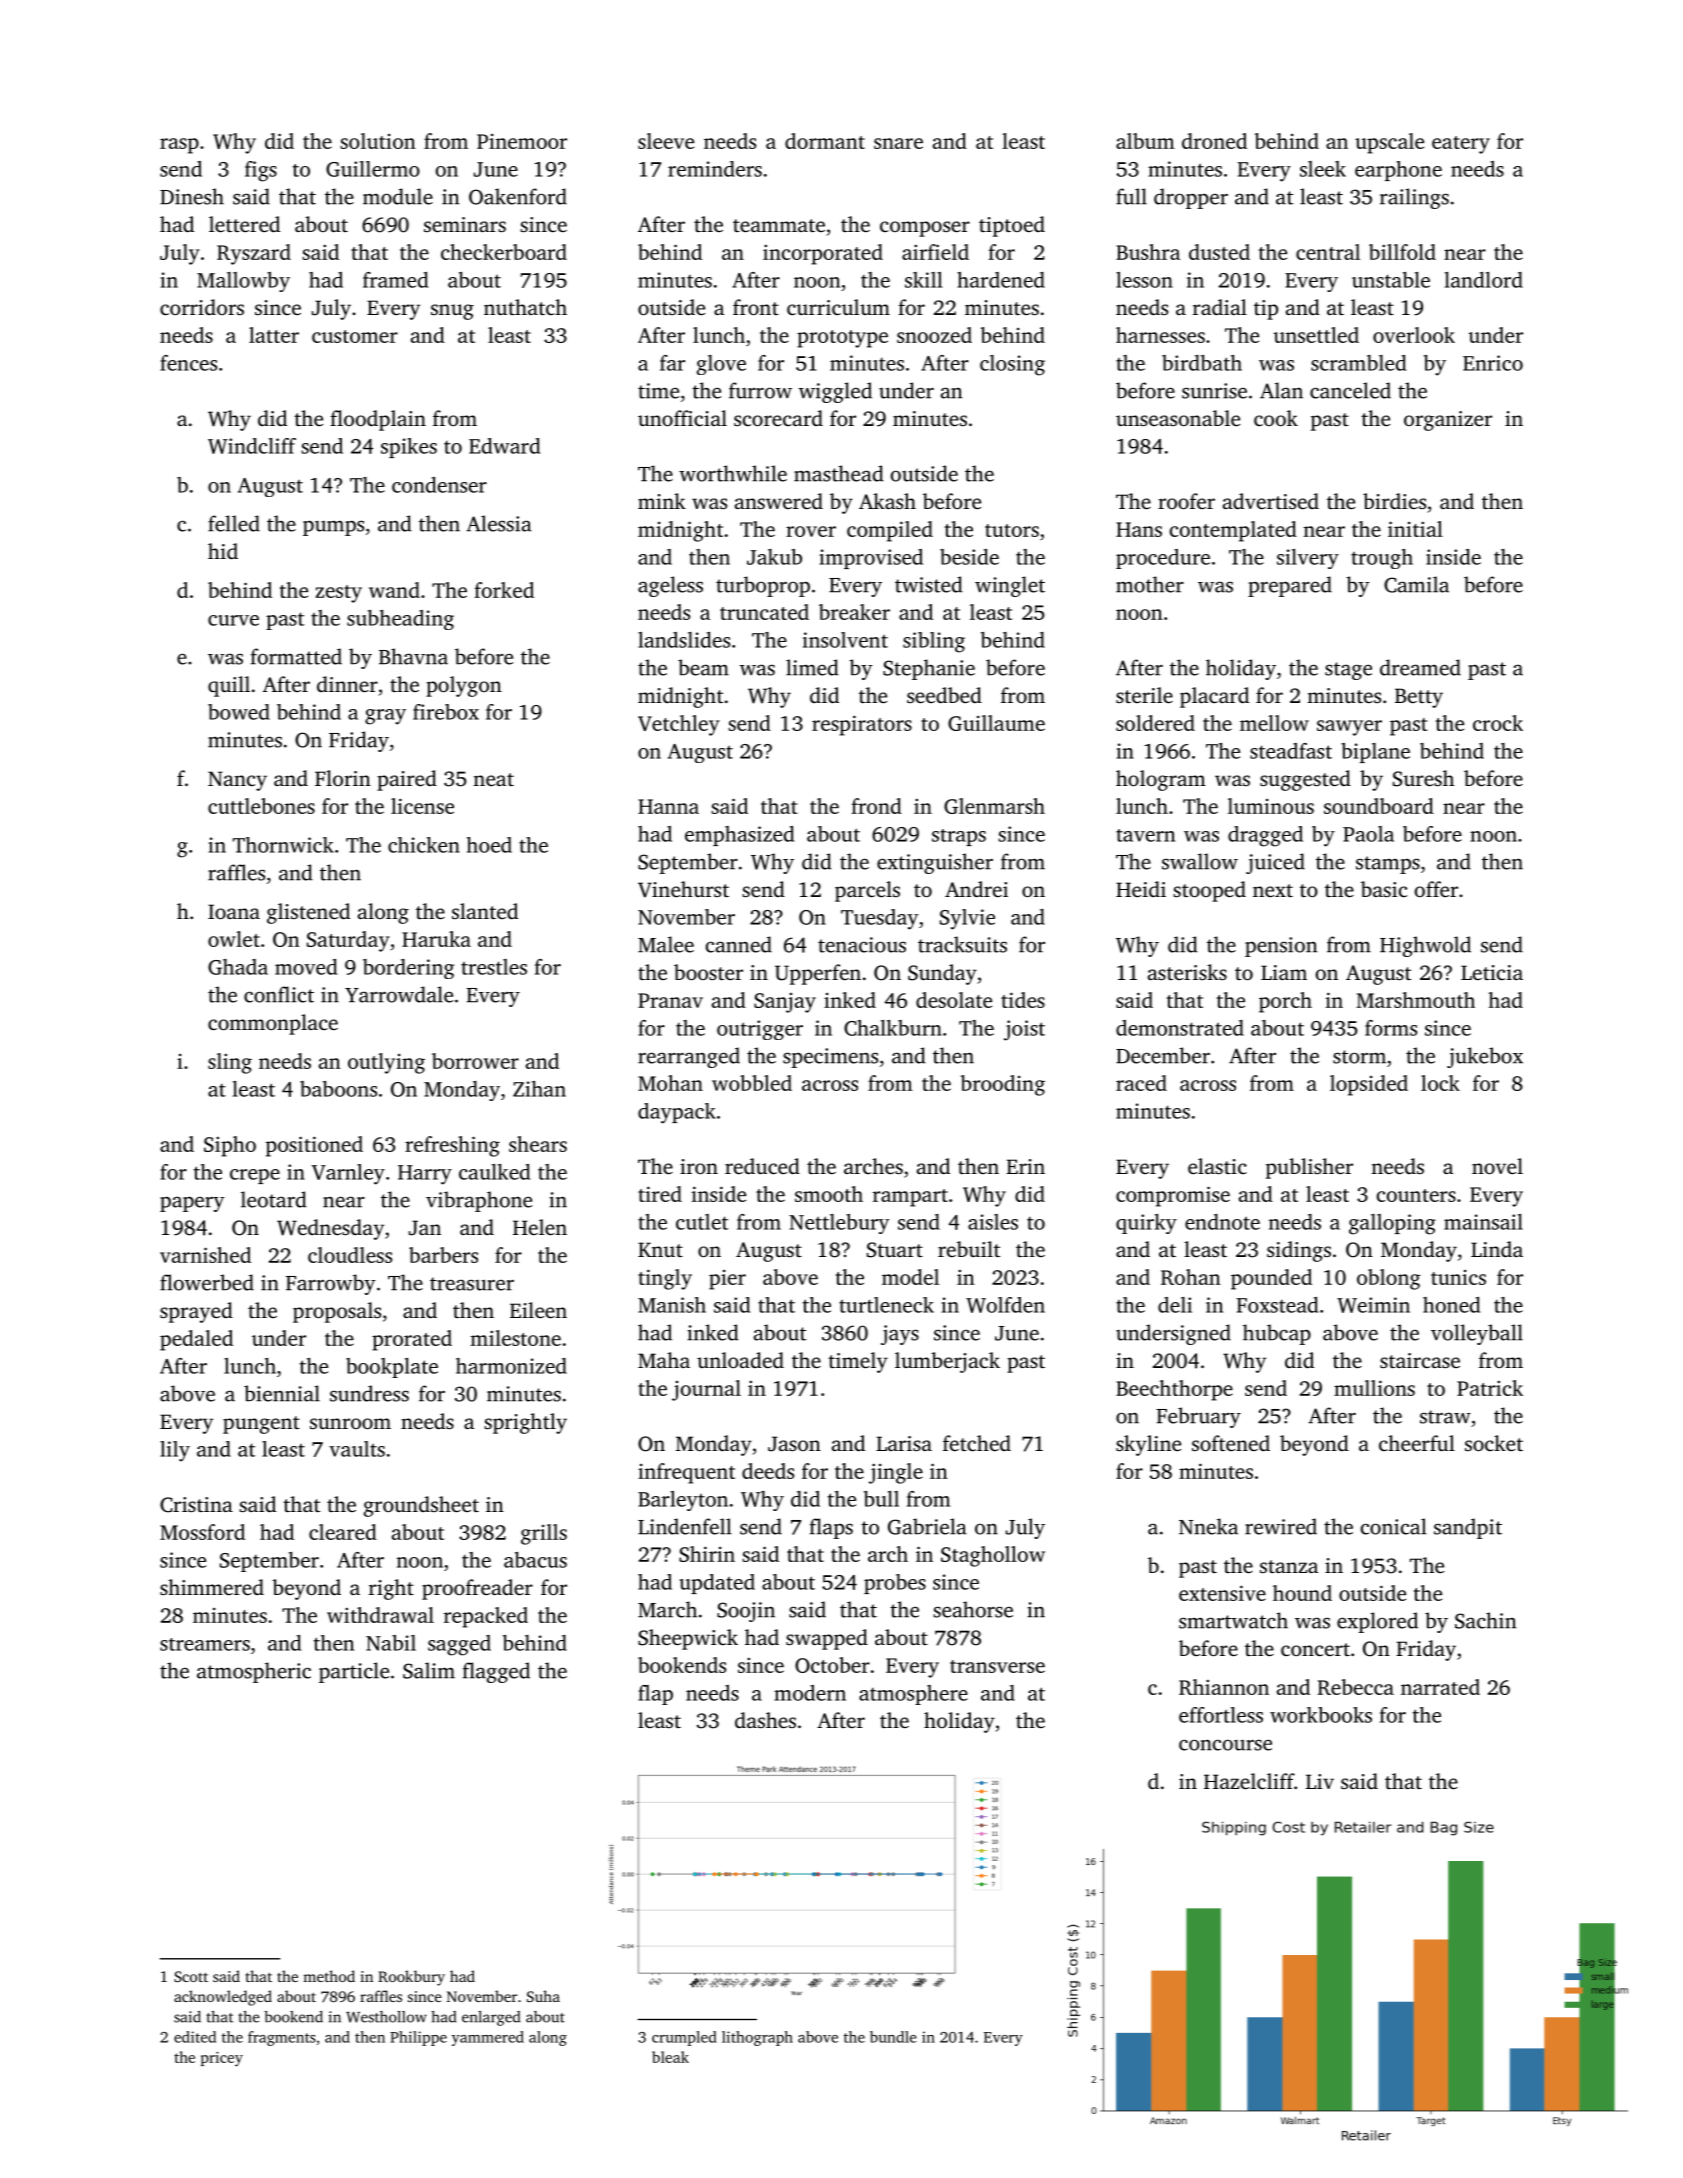 Image resolution: width=1683 pixels, height=2178 pixels. Describe the element at coordinates (1308, 559) in the document. I see `silvery` at that location.
